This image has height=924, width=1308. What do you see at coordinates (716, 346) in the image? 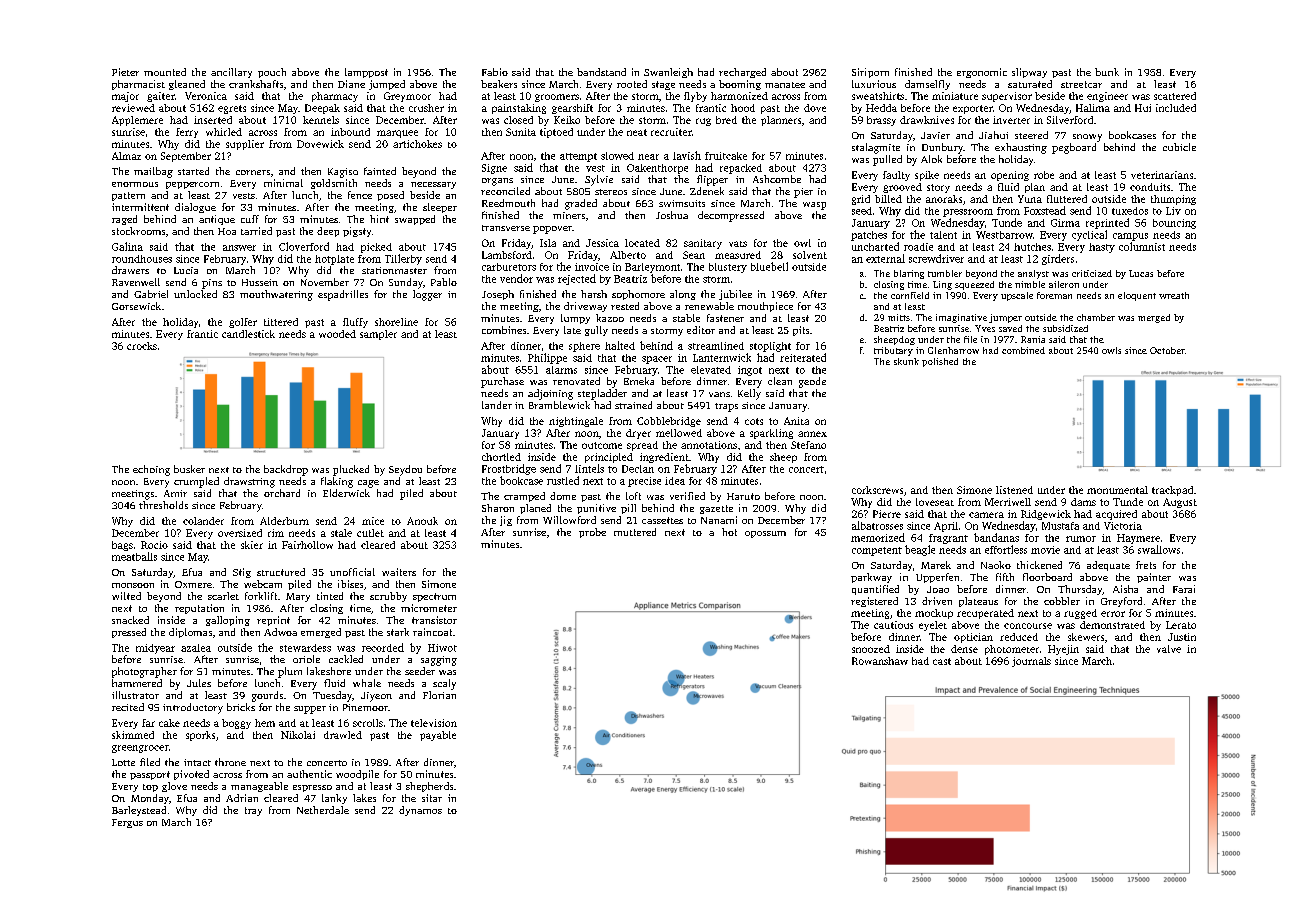
I see `streamlined` at bounding box center [716, 346].
